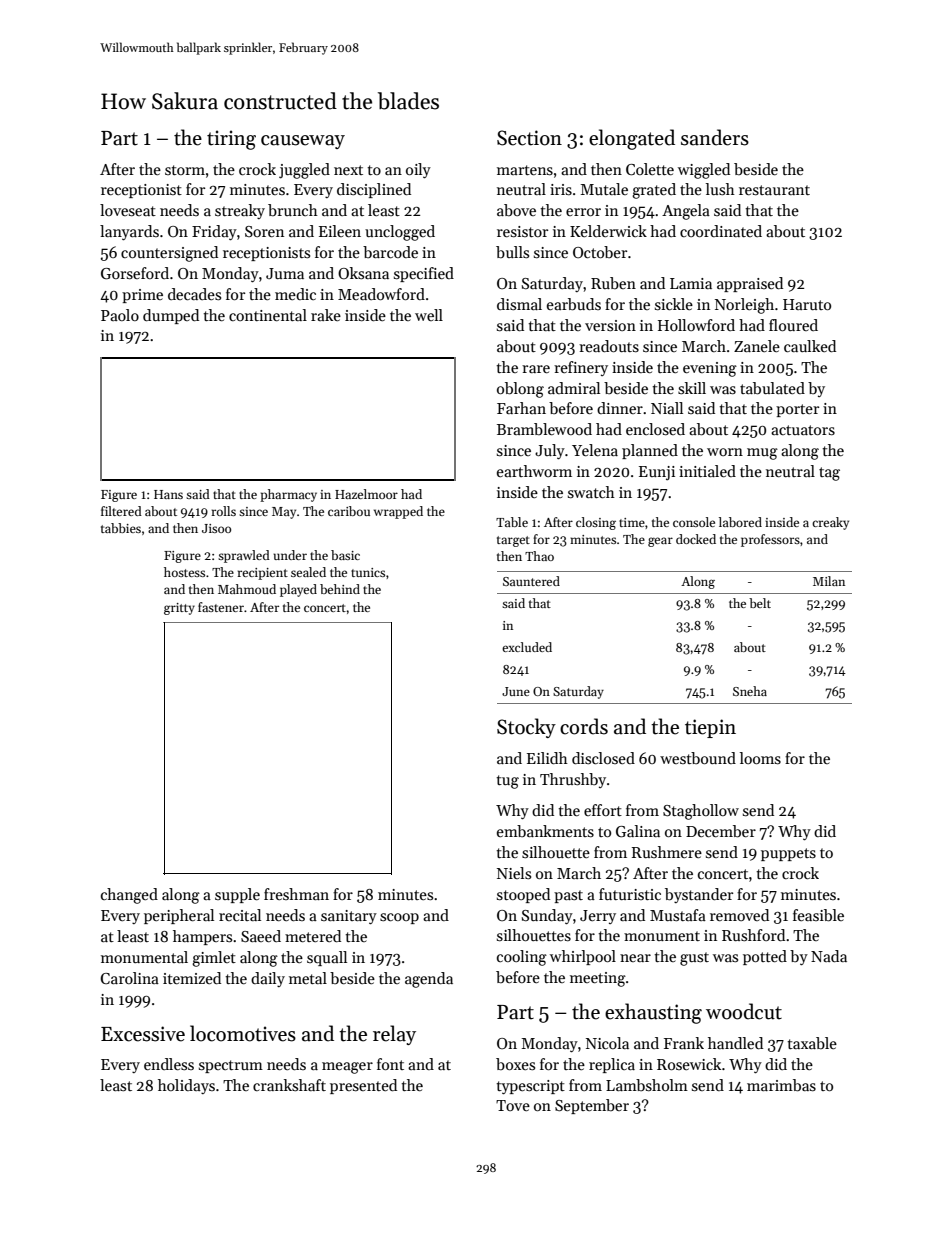  I want to click on fastener, so click(221, 607).
